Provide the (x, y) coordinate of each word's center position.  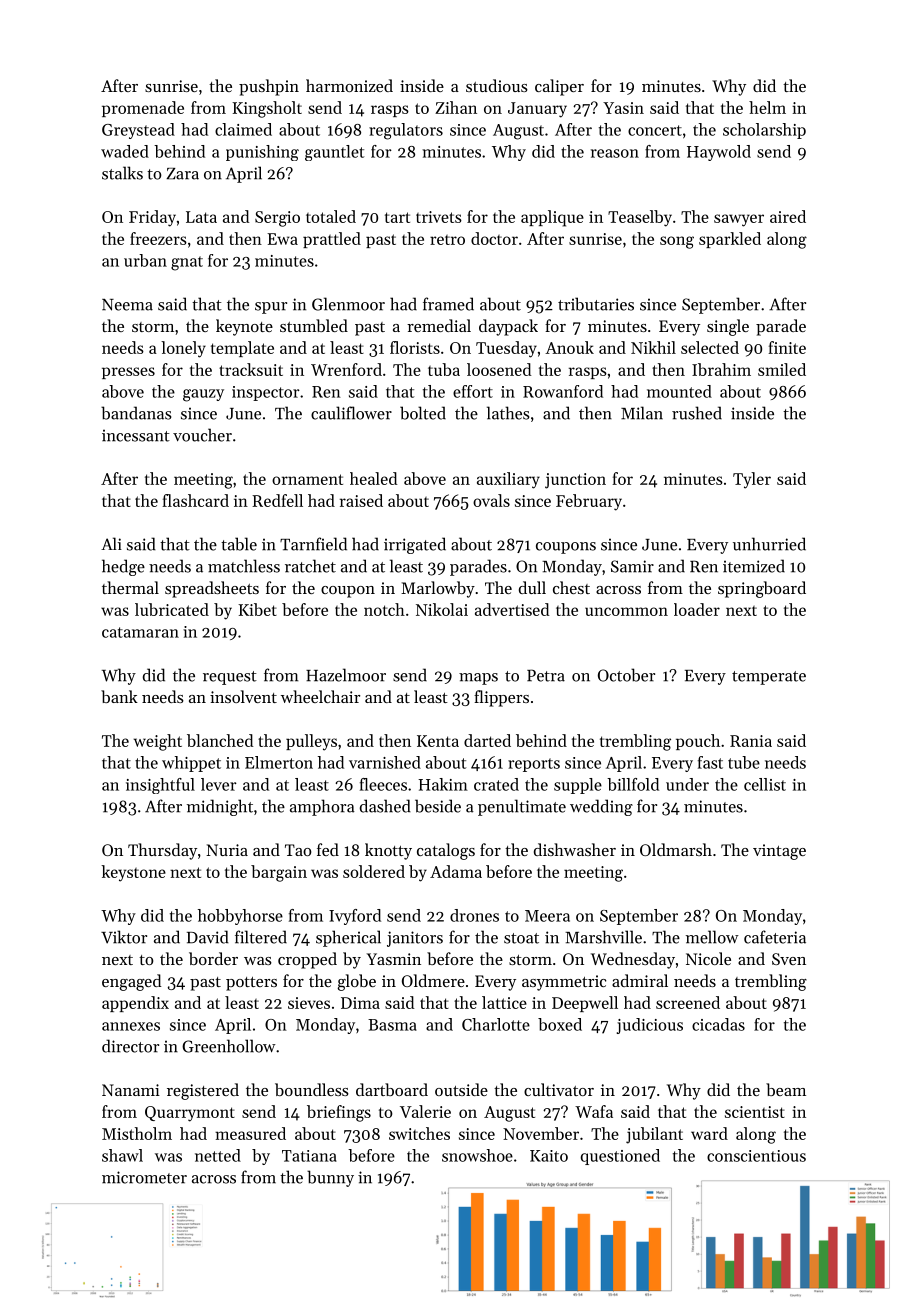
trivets (439, 217)
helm (767, 107)
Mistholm (137, 1133)
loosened (499, 369)
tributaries (596, 304)
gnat (187, 263)
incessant (136, 435)
